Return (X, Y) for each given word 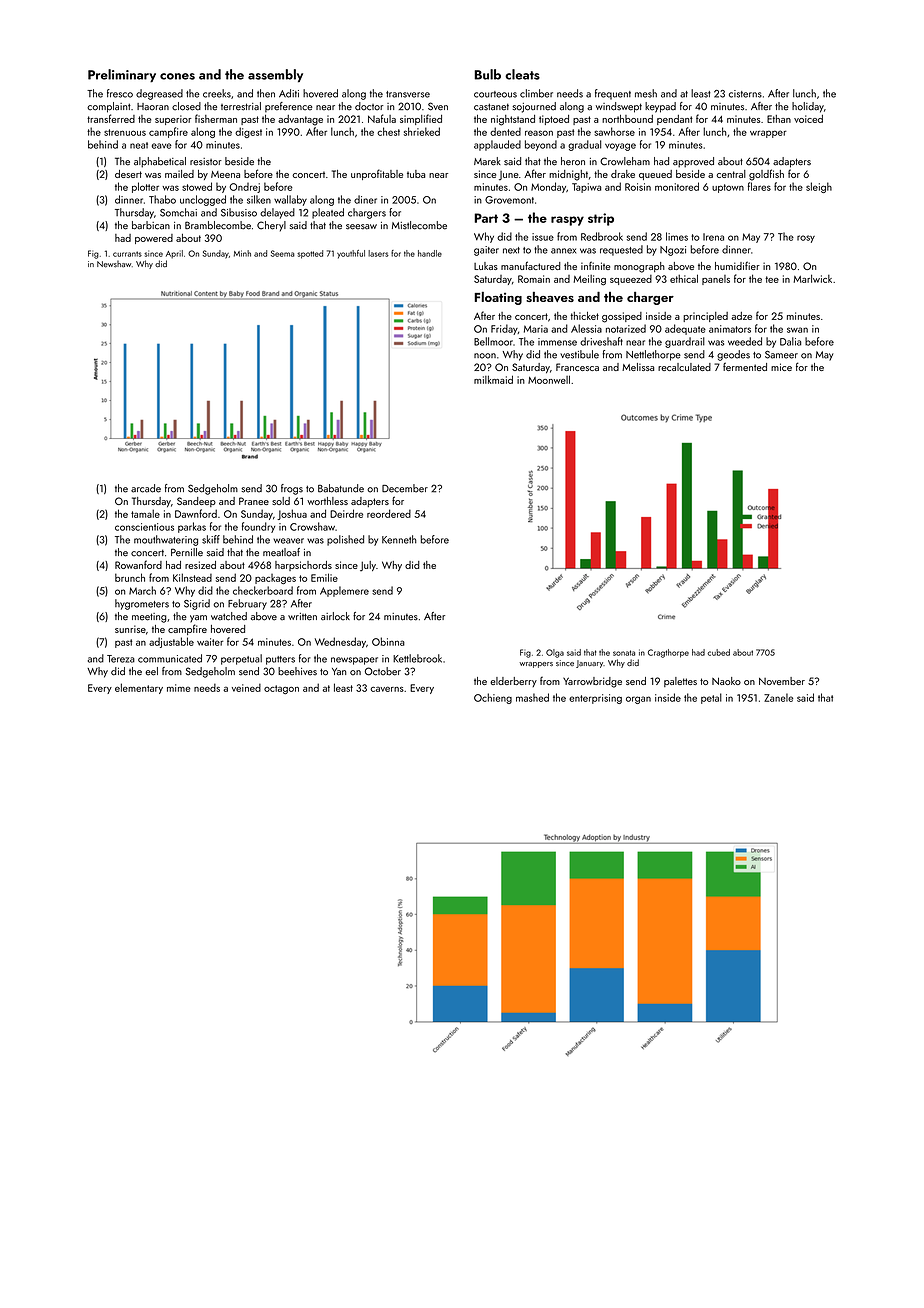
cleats (522, 74)
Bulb (487, 74)
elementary (139, 688)
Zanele (778, 697)
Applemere (344, 591)
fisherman (216, 118)
